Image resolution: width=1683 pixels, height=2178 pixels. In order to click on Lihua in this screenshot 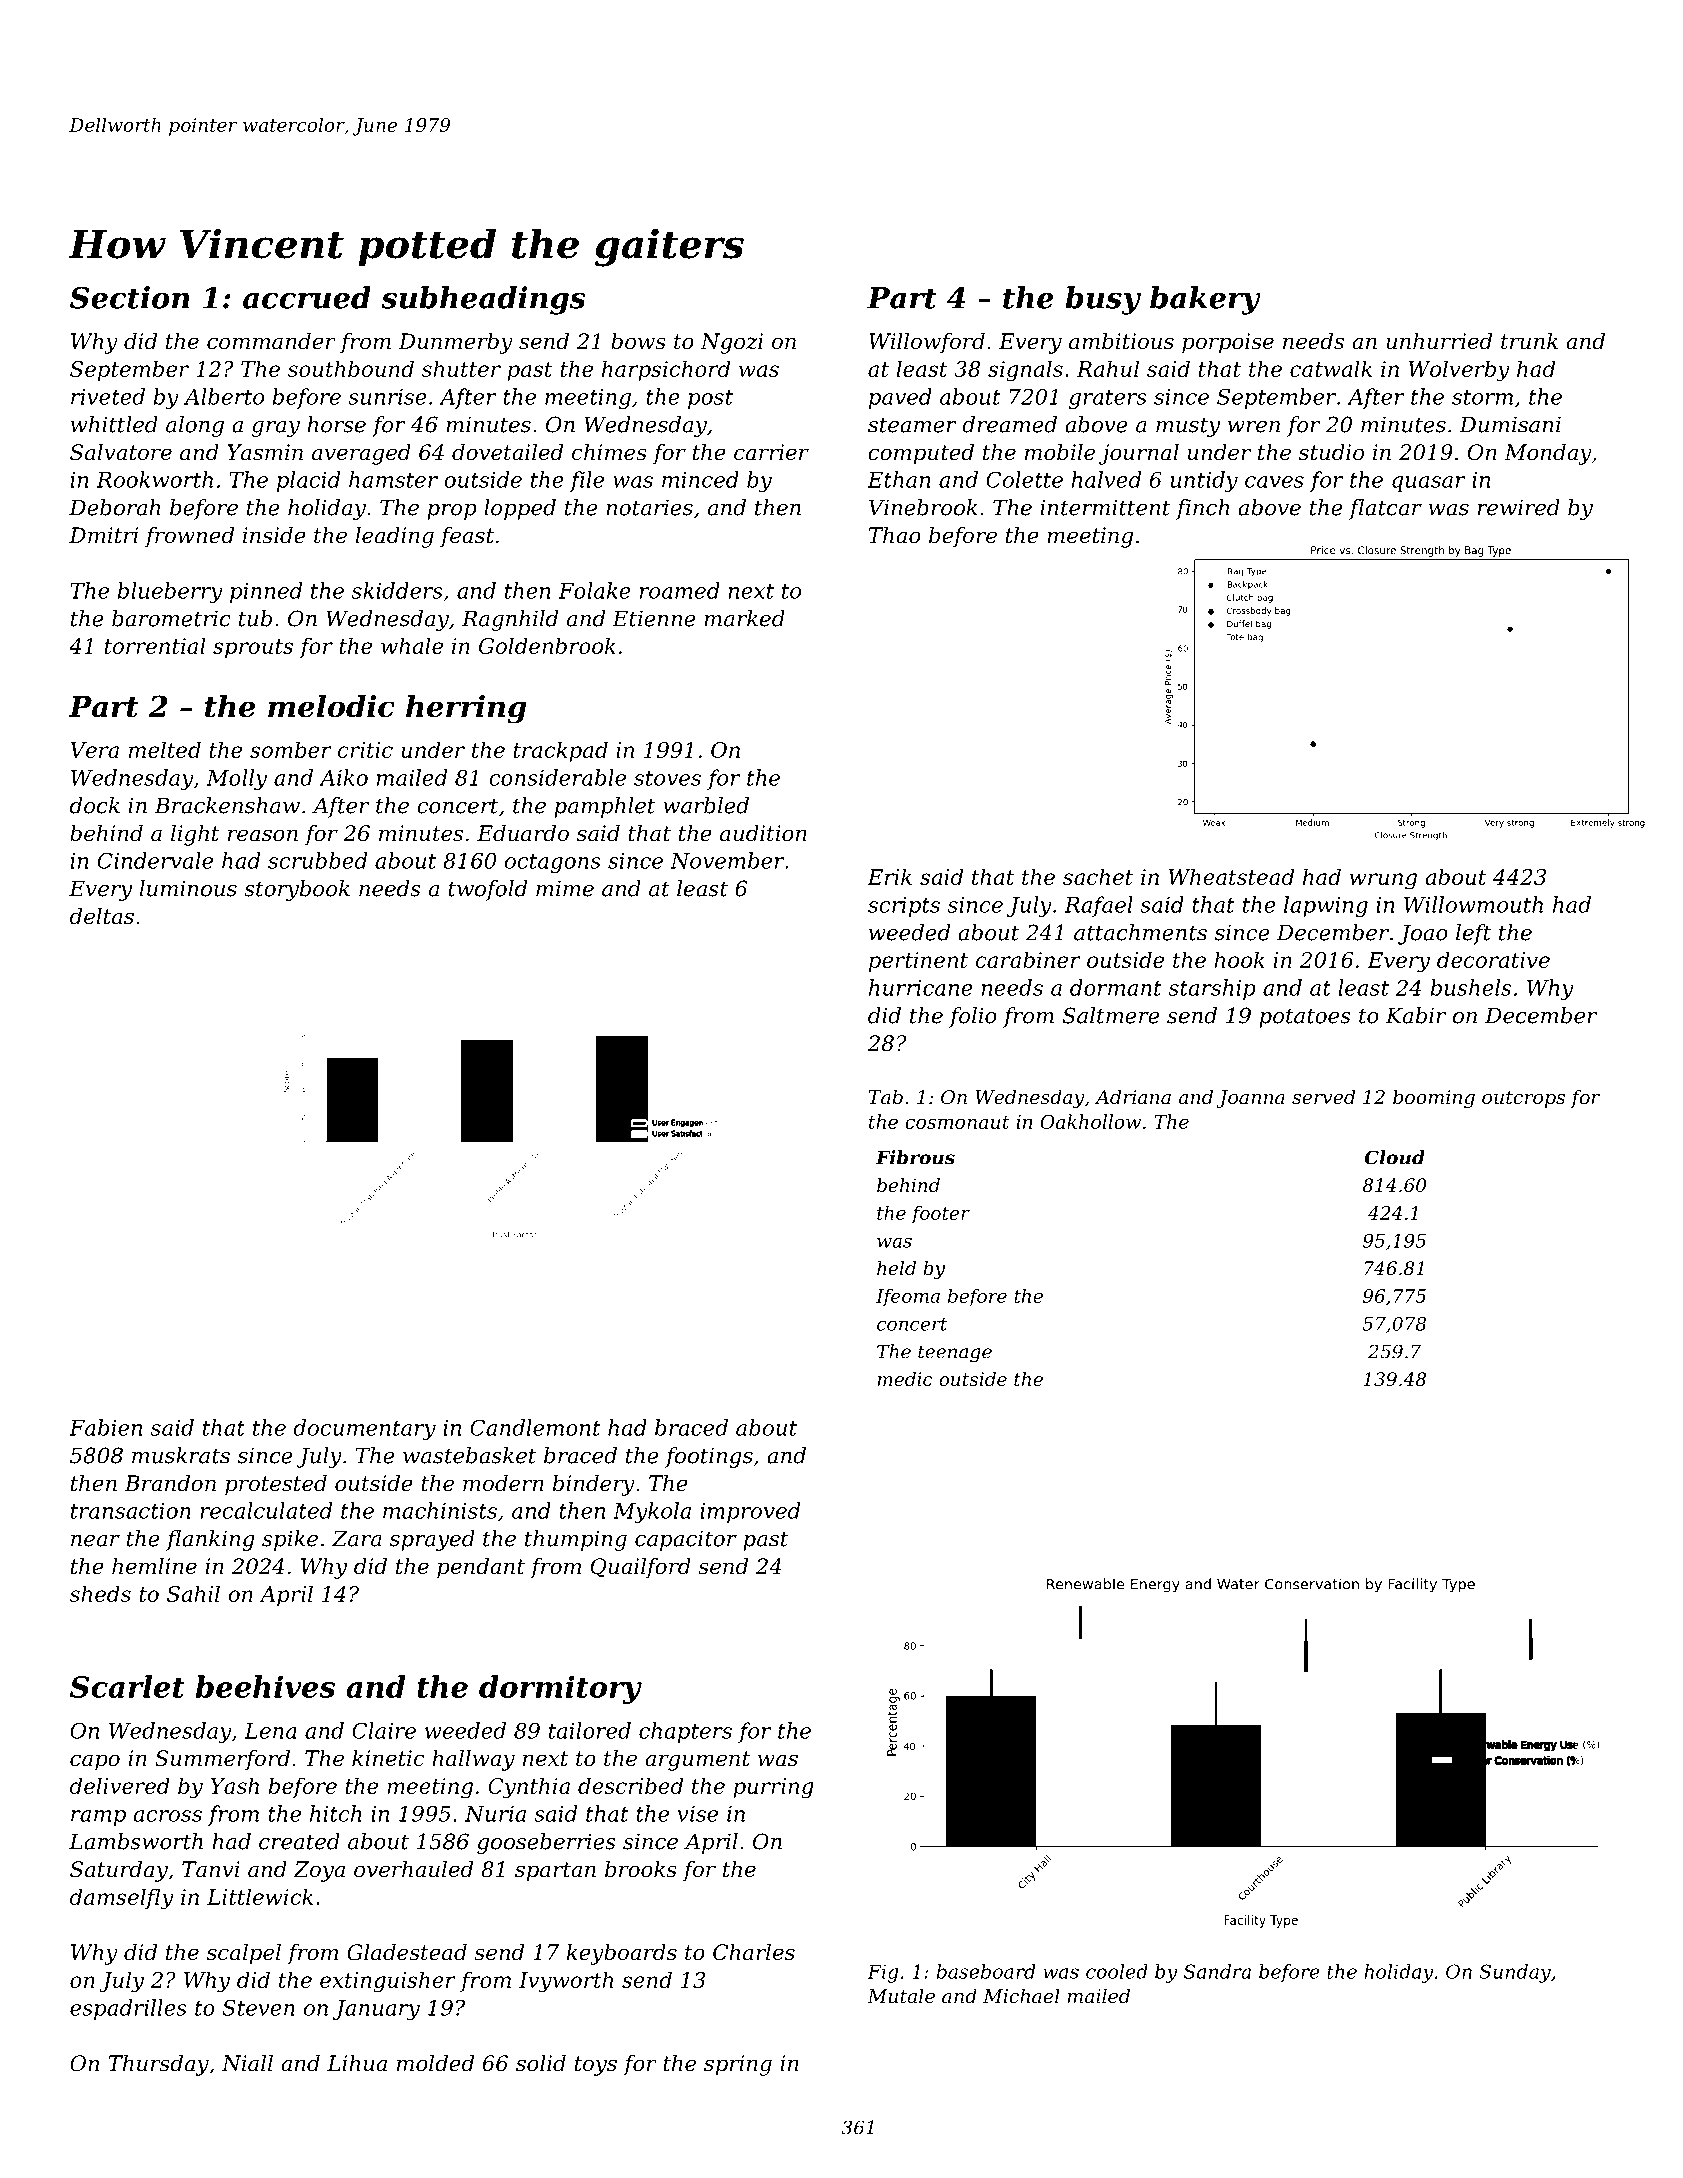, I will do `click(357, 2063)`.
